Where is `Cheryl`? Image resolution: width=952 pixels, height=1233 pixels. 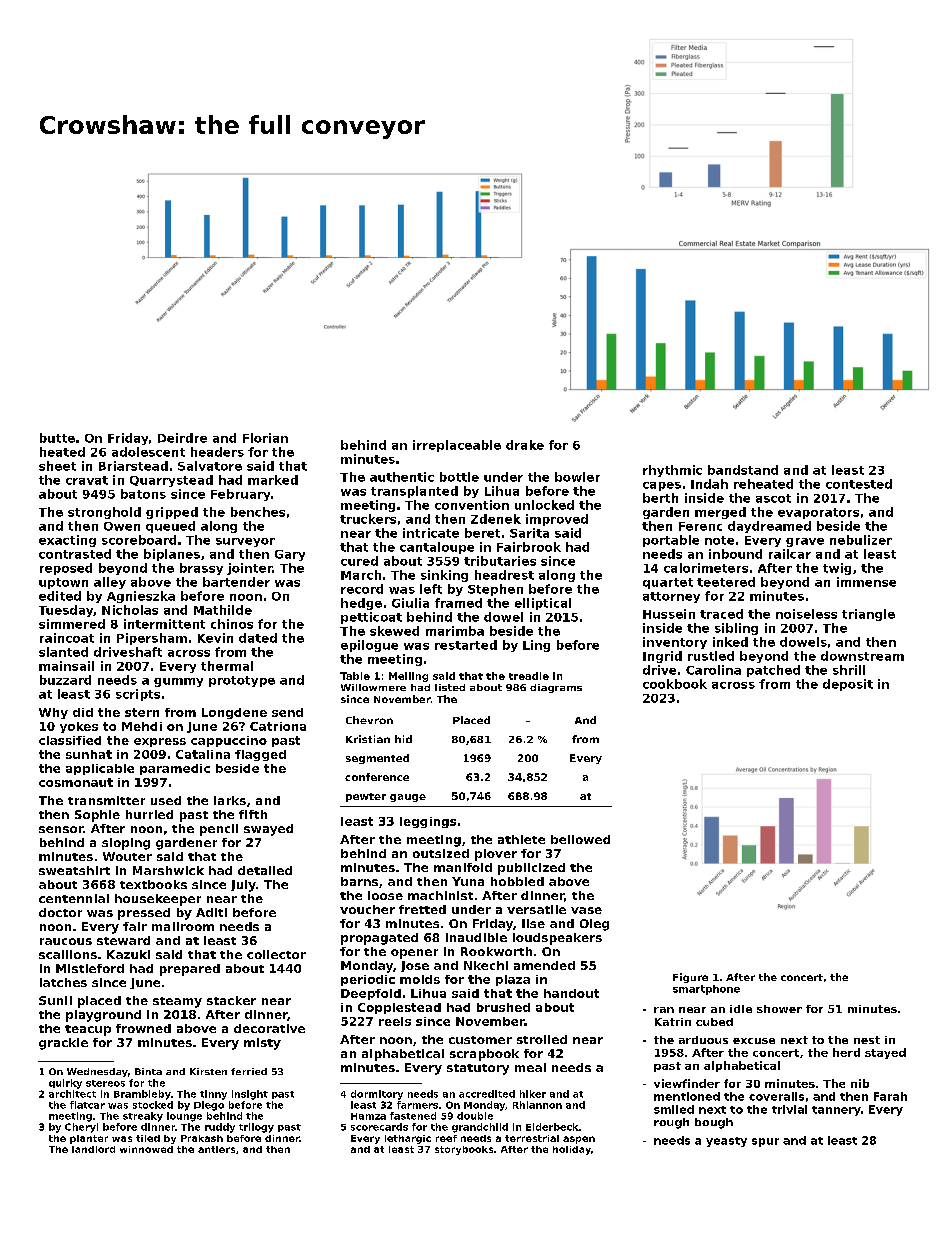
Cheryl is located at coordinates (81, 1128).
